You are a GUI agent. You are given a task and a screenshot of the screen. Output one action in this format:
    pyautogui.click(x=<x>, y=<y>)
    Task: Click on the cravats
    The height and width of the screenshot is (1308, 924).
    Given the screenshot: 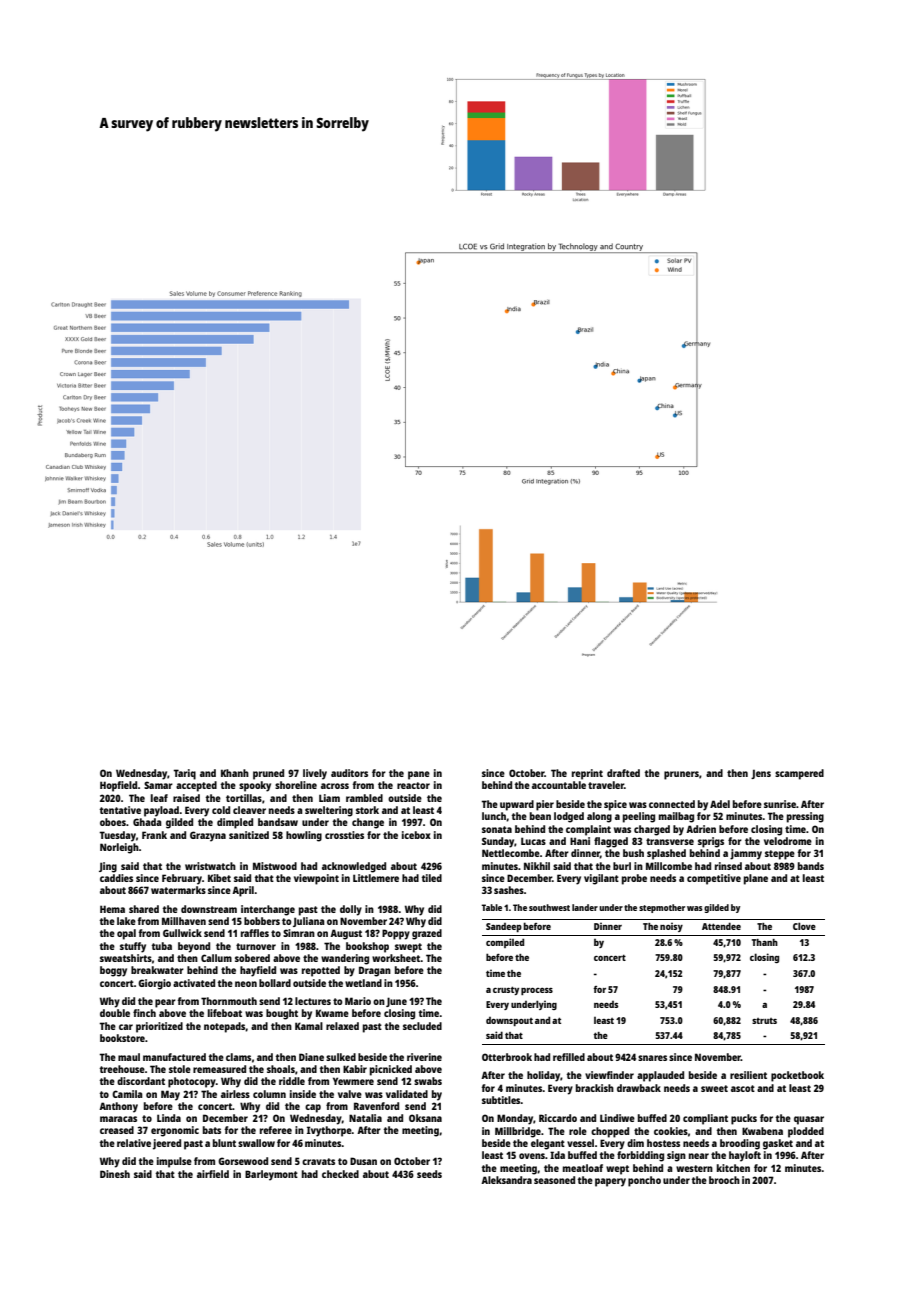 What is the action you would take?
    pyautogui.click(x=318, y=1161)
